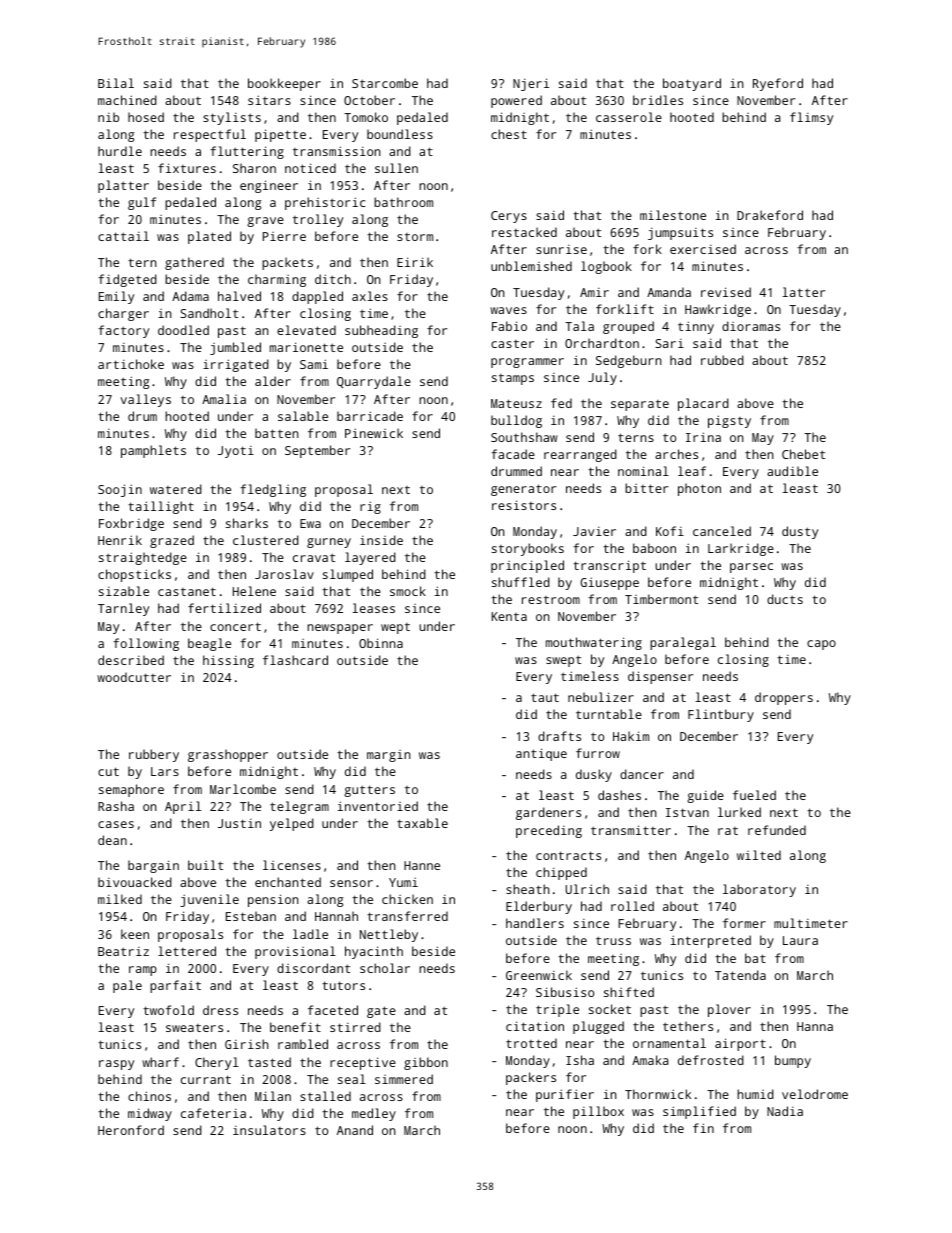 This page has width=952, height=1233. I want to click on cases, so click(116, 824).
